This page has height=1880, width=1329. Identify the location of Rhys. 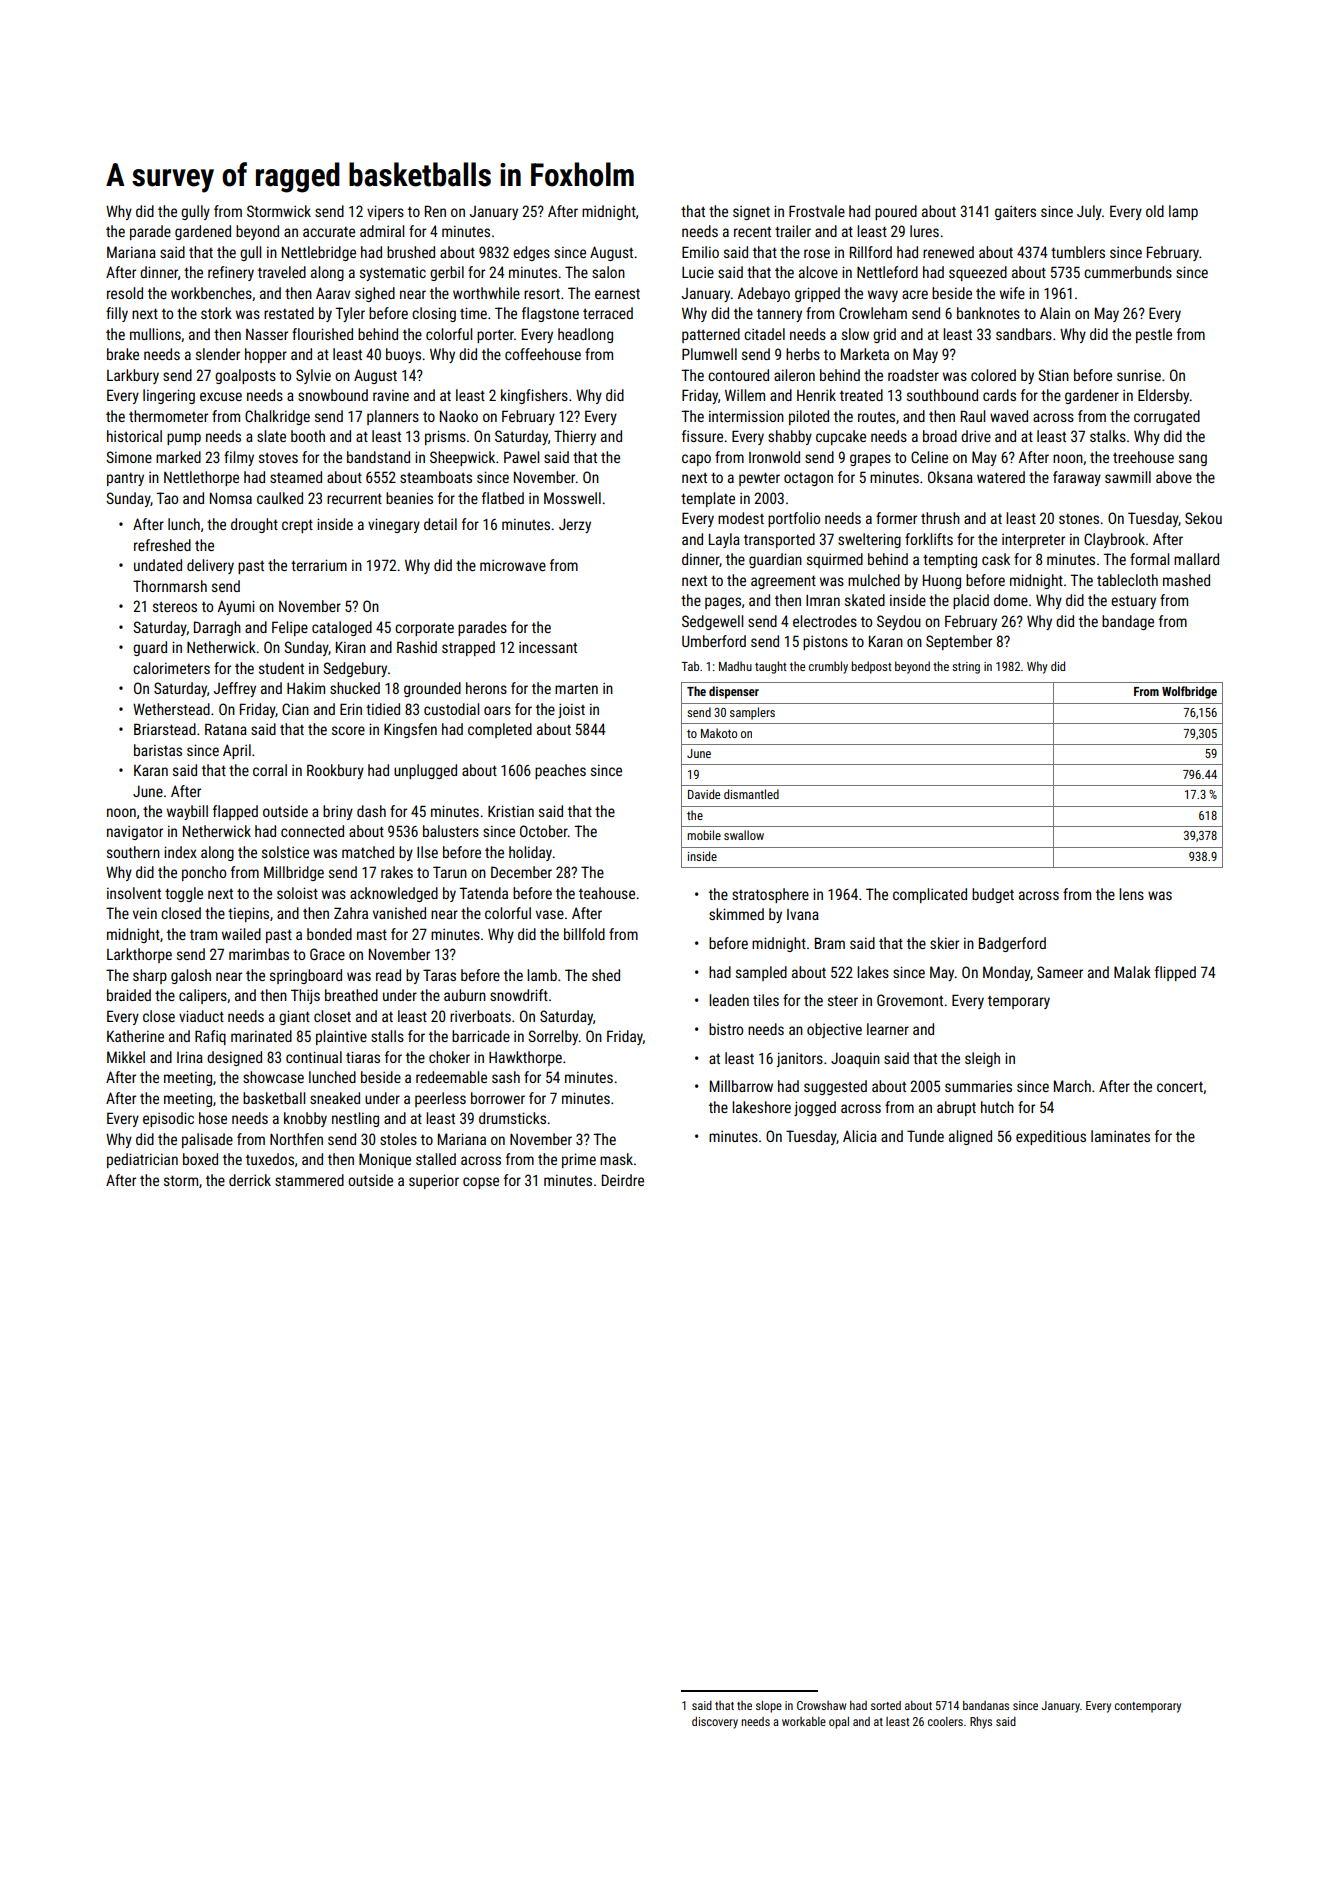
(981, 1723).
